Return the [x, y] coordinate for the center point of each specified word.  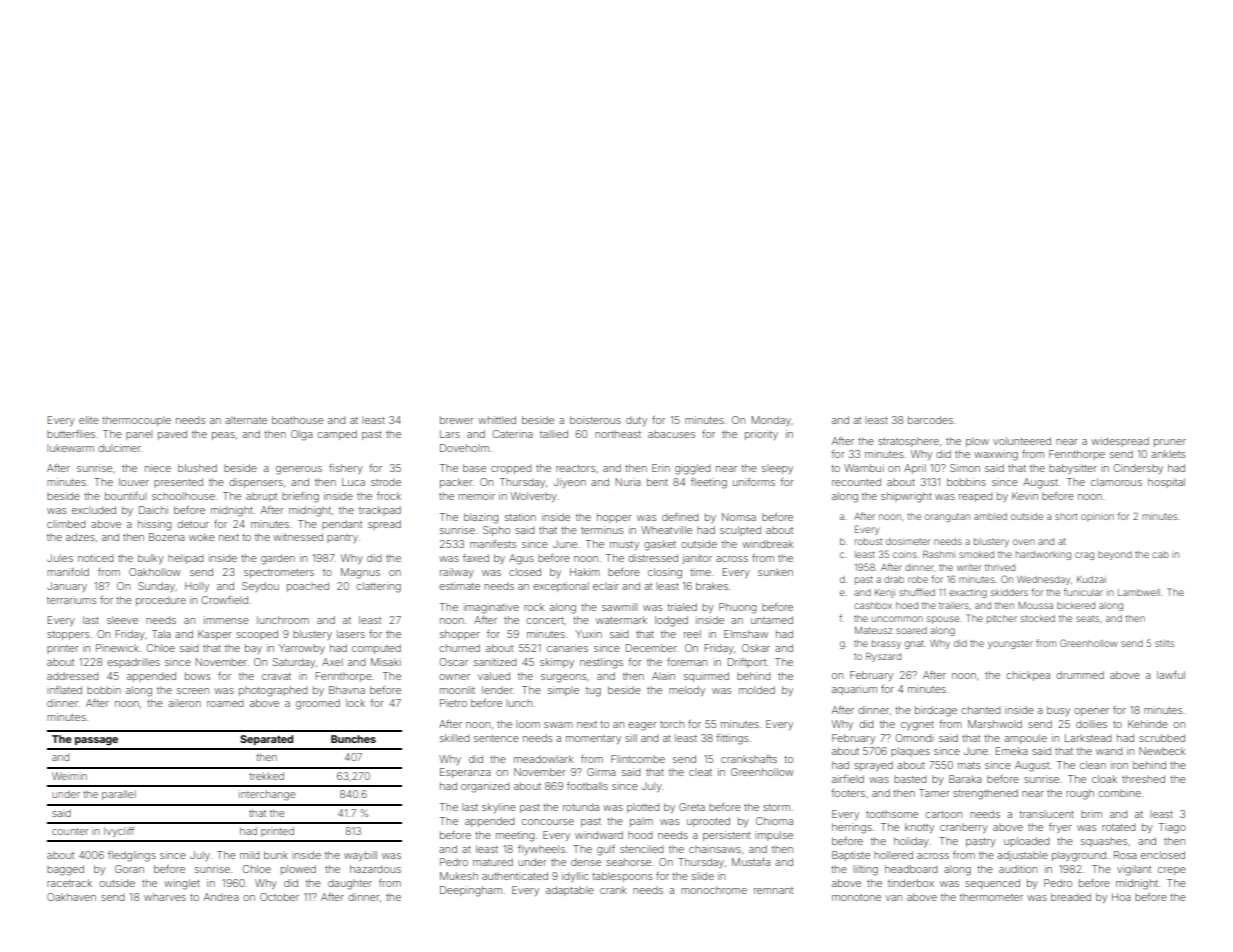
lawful [1171, 675]
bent [657, 482]
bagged [65, 870]
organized [485, 787]
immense [226, 620]
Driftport [746, 663]
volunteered [1022, 441]
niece [158, 468]
